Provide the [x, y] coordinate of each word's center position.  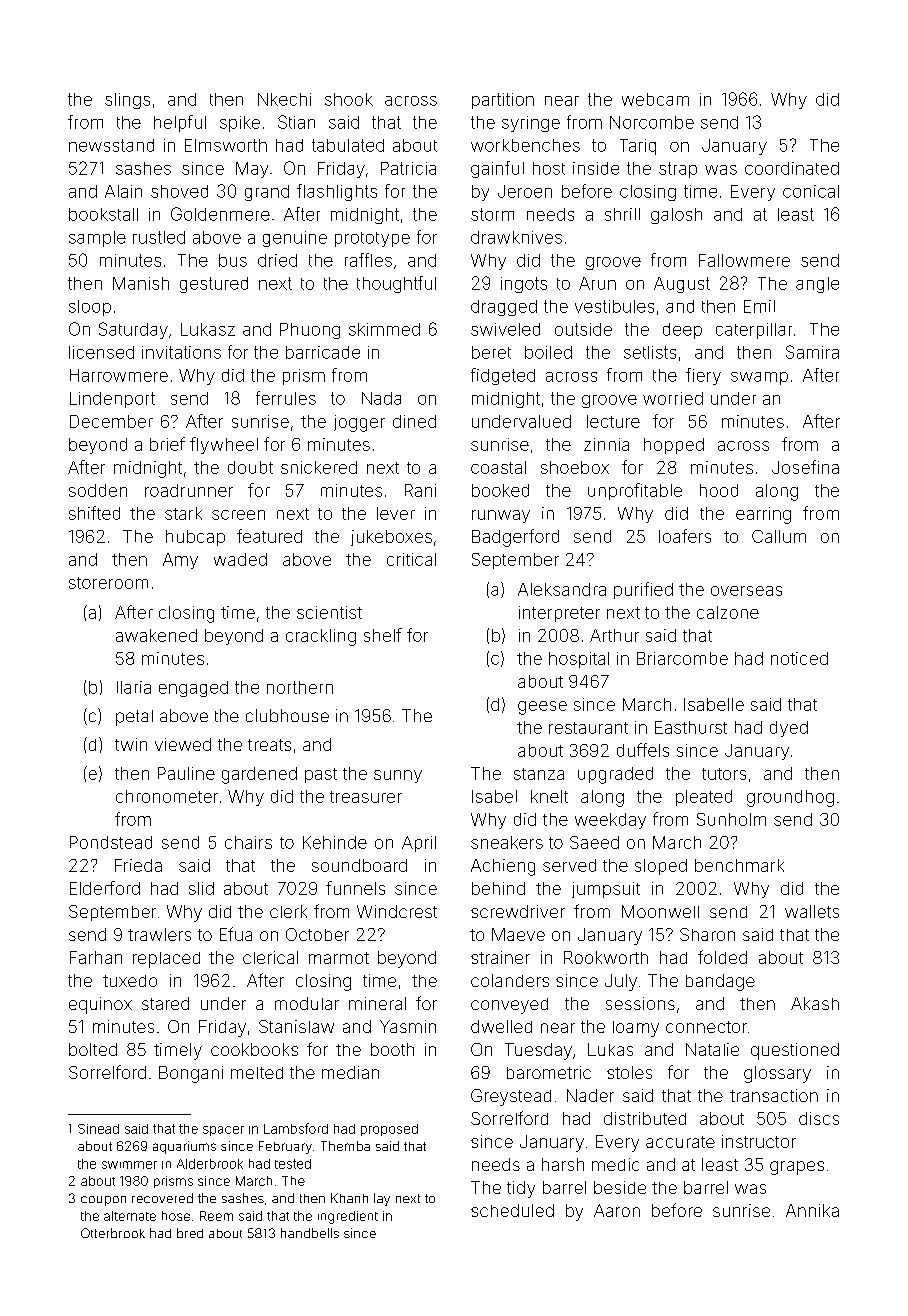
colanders [510, 980]
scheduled [512, 1210]
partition [503, 101]
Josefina [805, 467]
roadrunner [189, 490]
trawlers [159, 934]
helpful [180, 123]
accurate [680, 1142]
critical [411, 559]
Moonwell [660, 911]
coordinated [792, 168]
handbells [310, 1233]
